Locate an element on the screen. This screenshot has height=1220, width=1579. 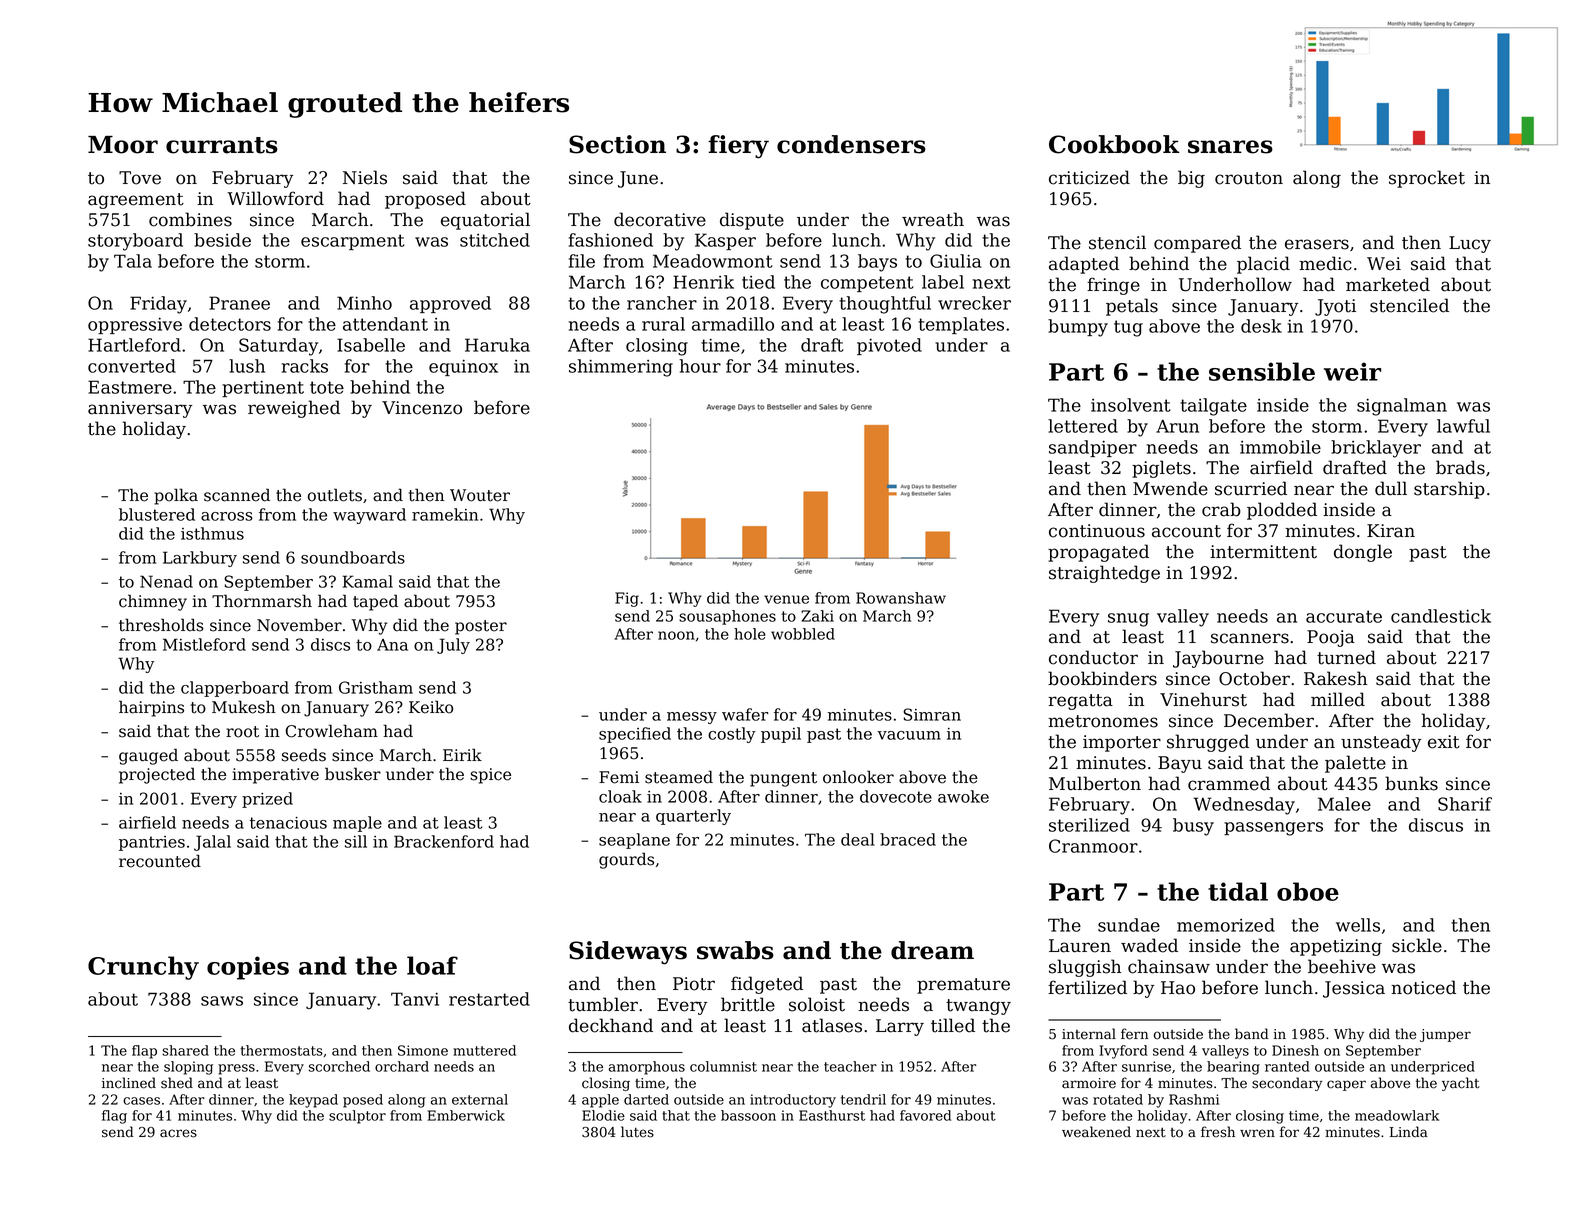
Section is located at coordinates (617, 144).
